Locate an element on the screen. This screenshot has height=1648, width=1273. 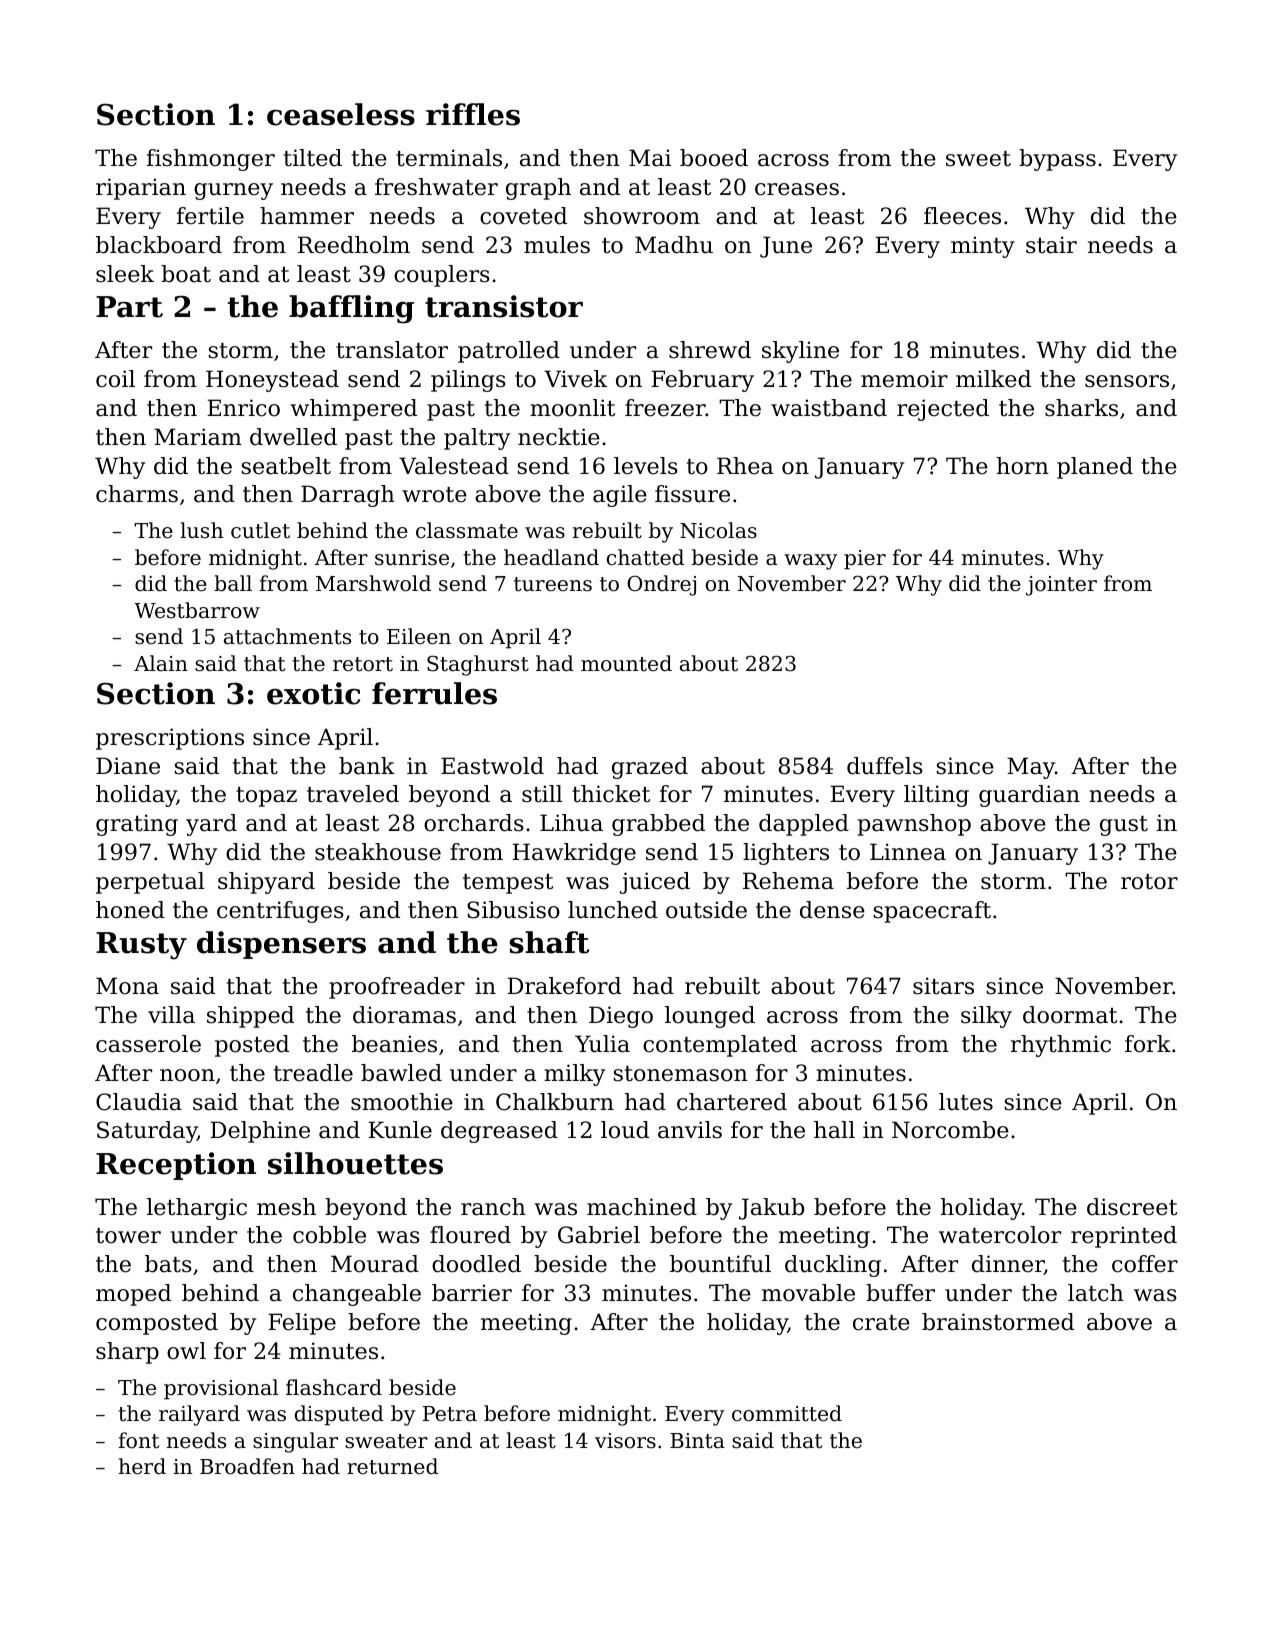
riparian is located at coordinates (141, 189).
